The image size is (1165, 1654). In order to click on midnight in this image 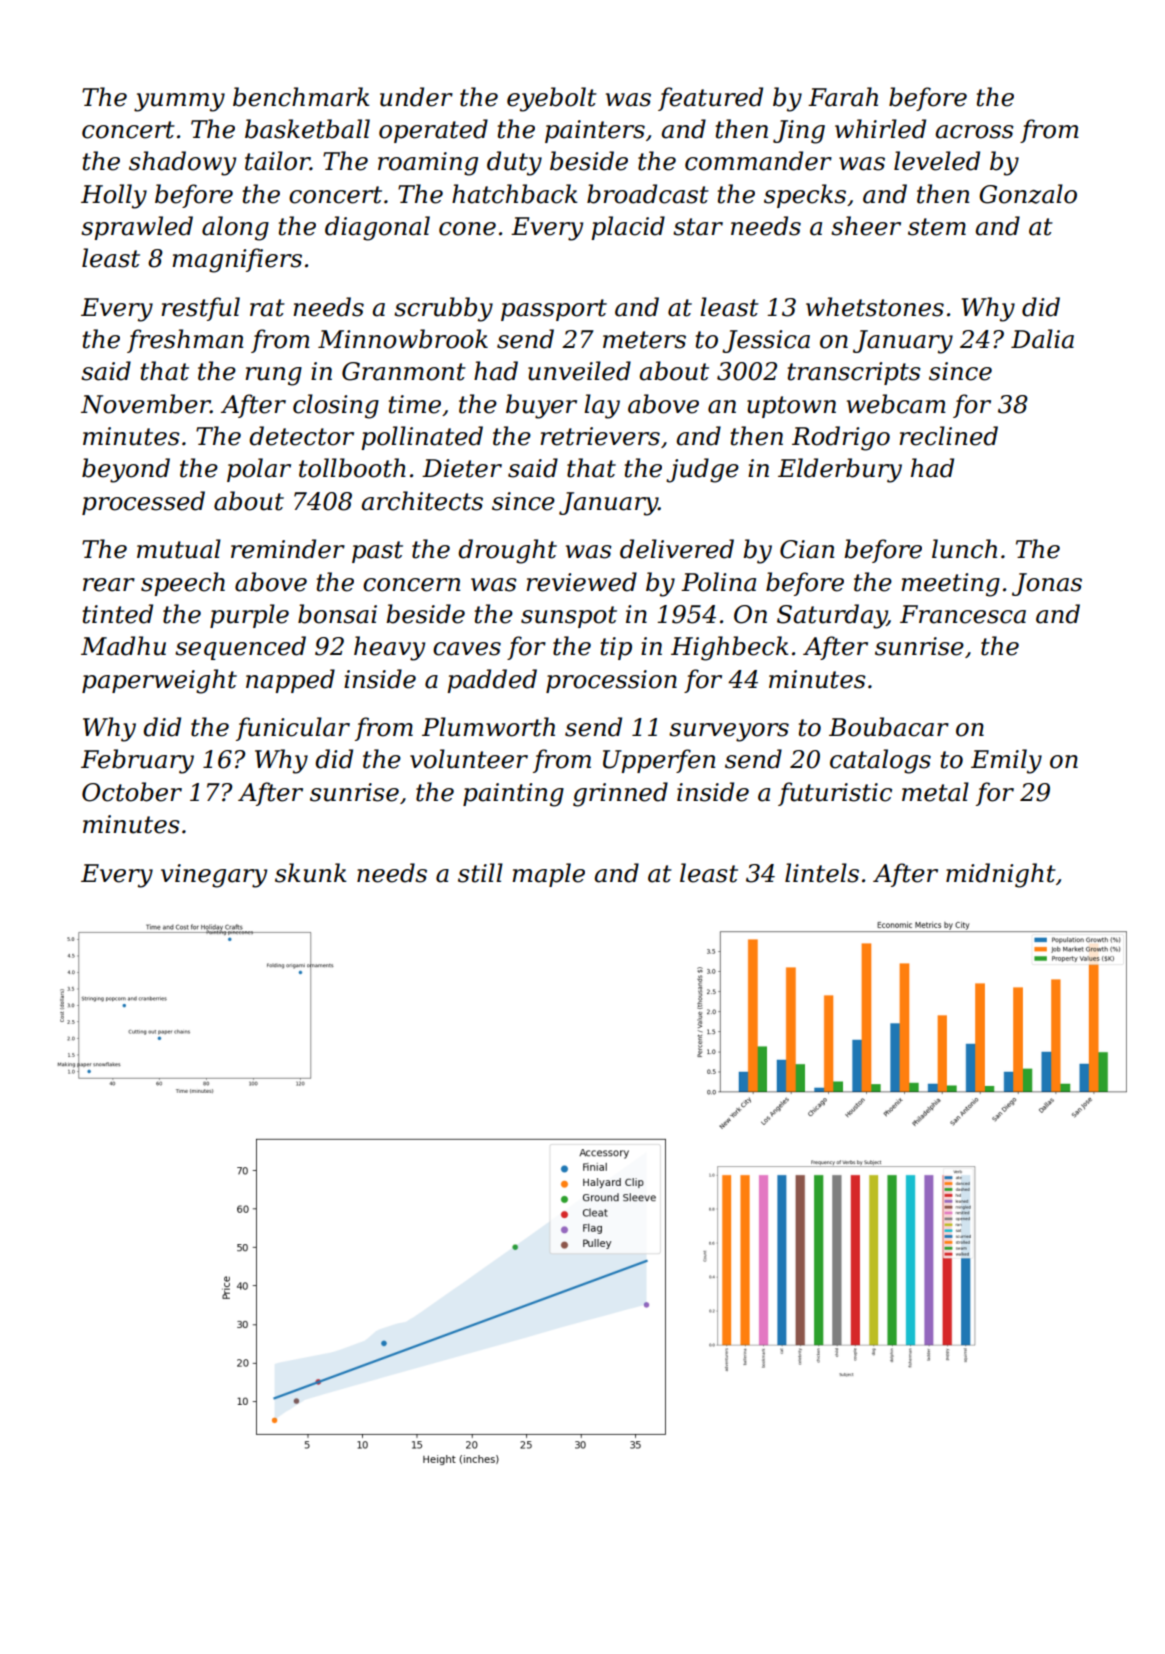, I will do `click(1001, 875)`.
